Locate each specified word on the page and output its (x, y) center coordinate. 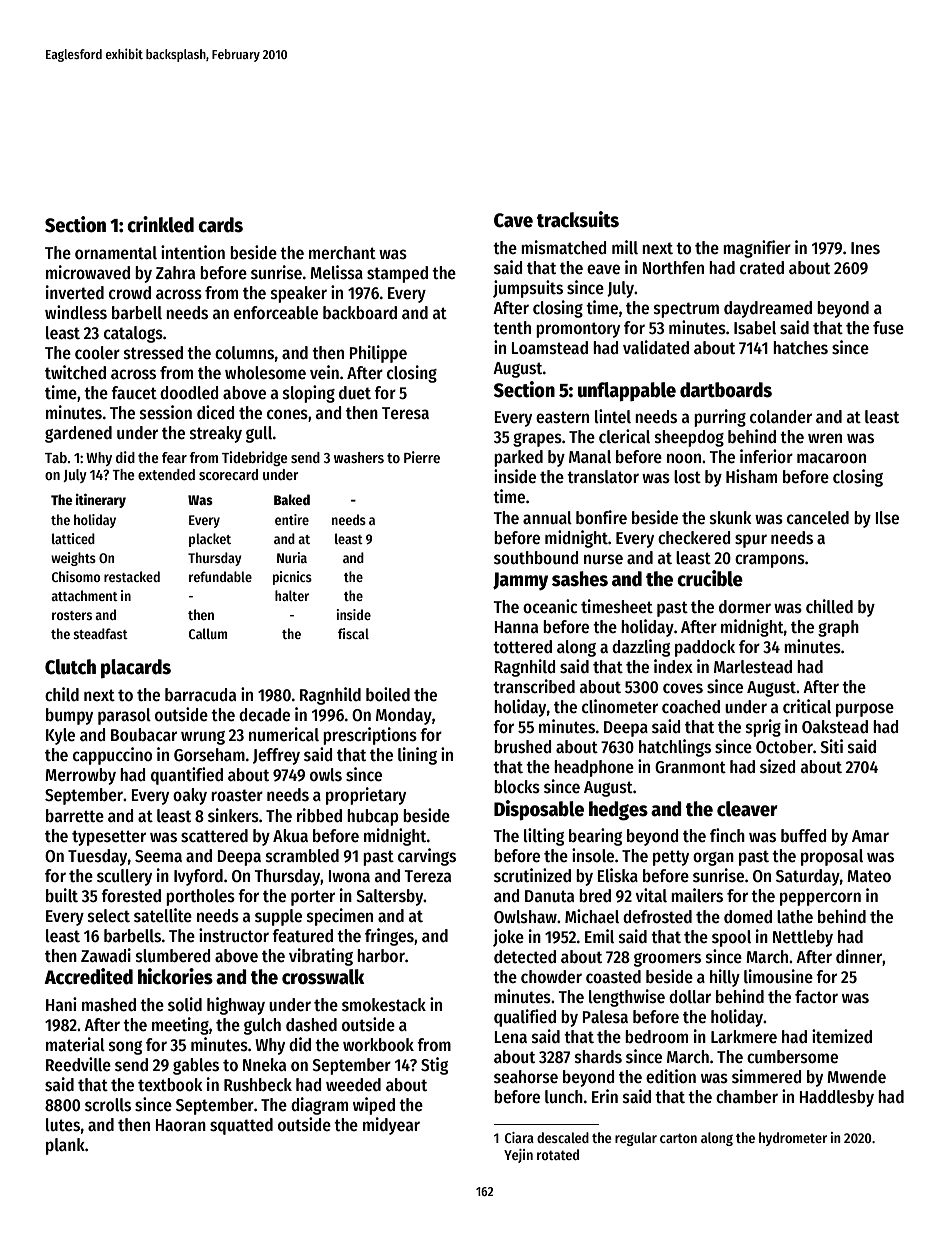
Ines (865, 248)
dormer (745, 607)
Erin (605, 1096)
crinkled (160, 224)
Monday (404, 716)
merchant (342, 253)
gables (196, 1066)
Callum (208, 633)
